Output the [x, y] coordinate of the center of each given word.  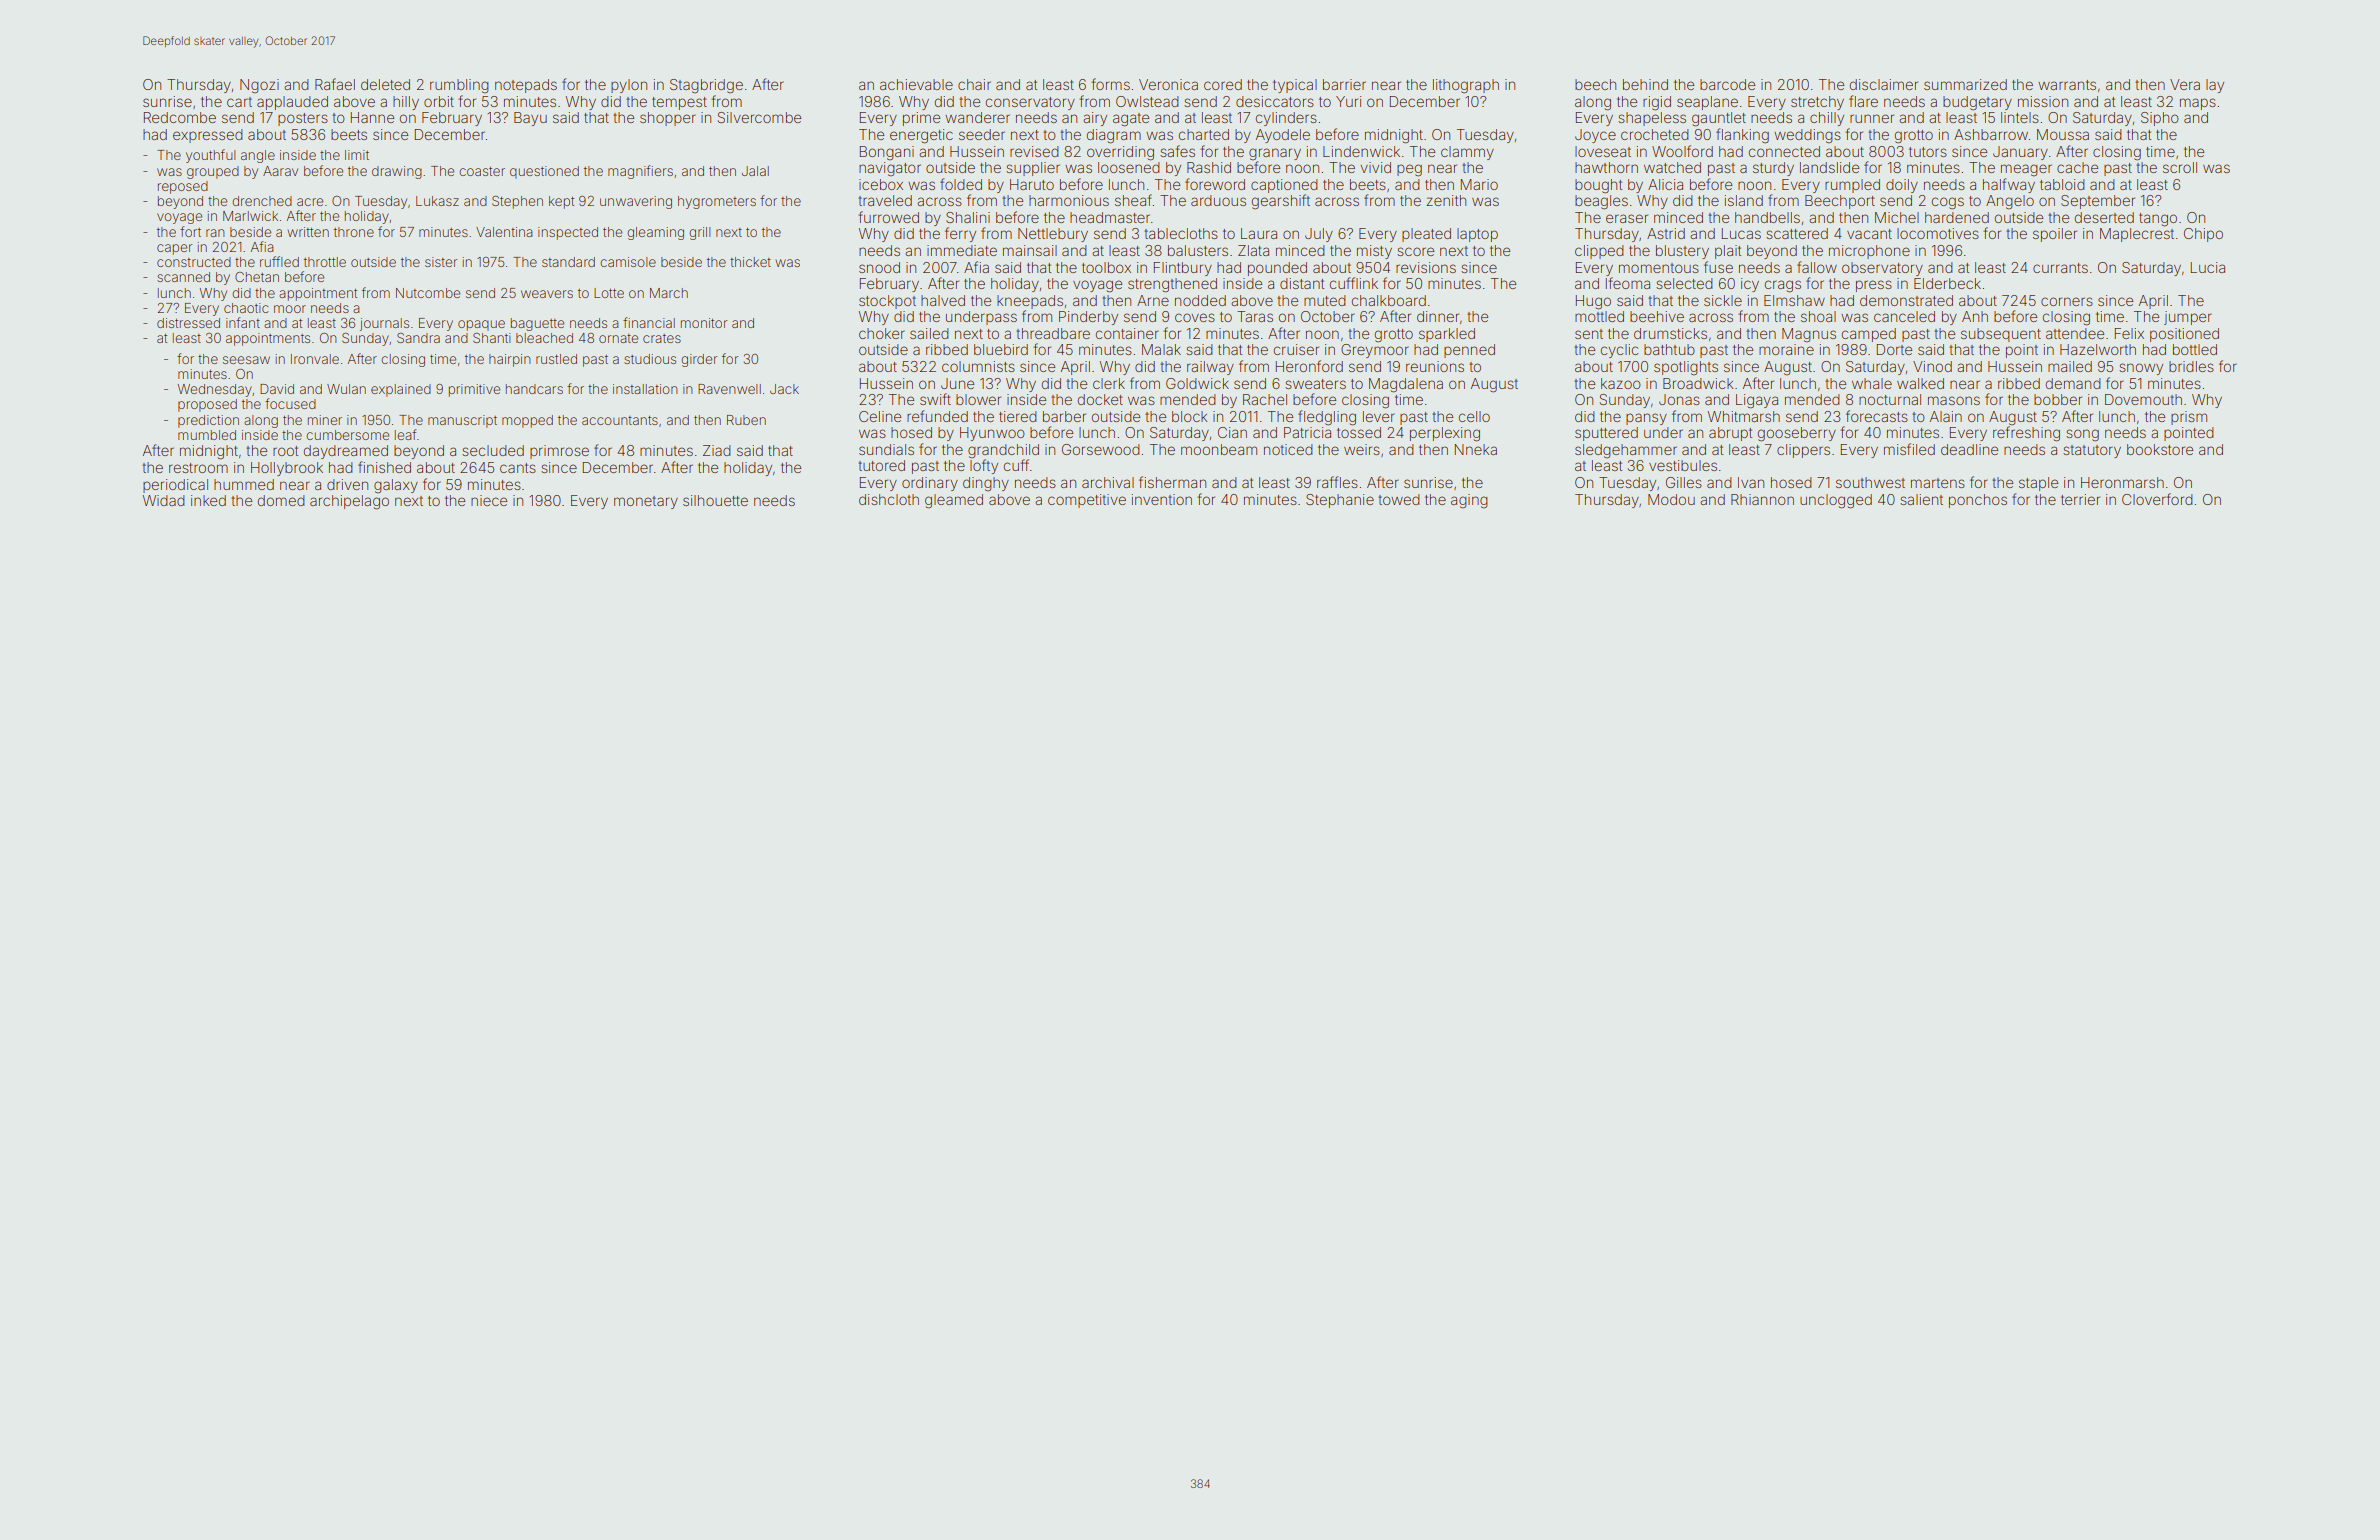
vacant [1869, 234]
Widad [163, 500]
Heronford [1309, 366]
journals [384, 324]
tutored [881, 465]
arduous [1218, 200]
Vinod [1932, 366]
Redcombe [180, 117]
